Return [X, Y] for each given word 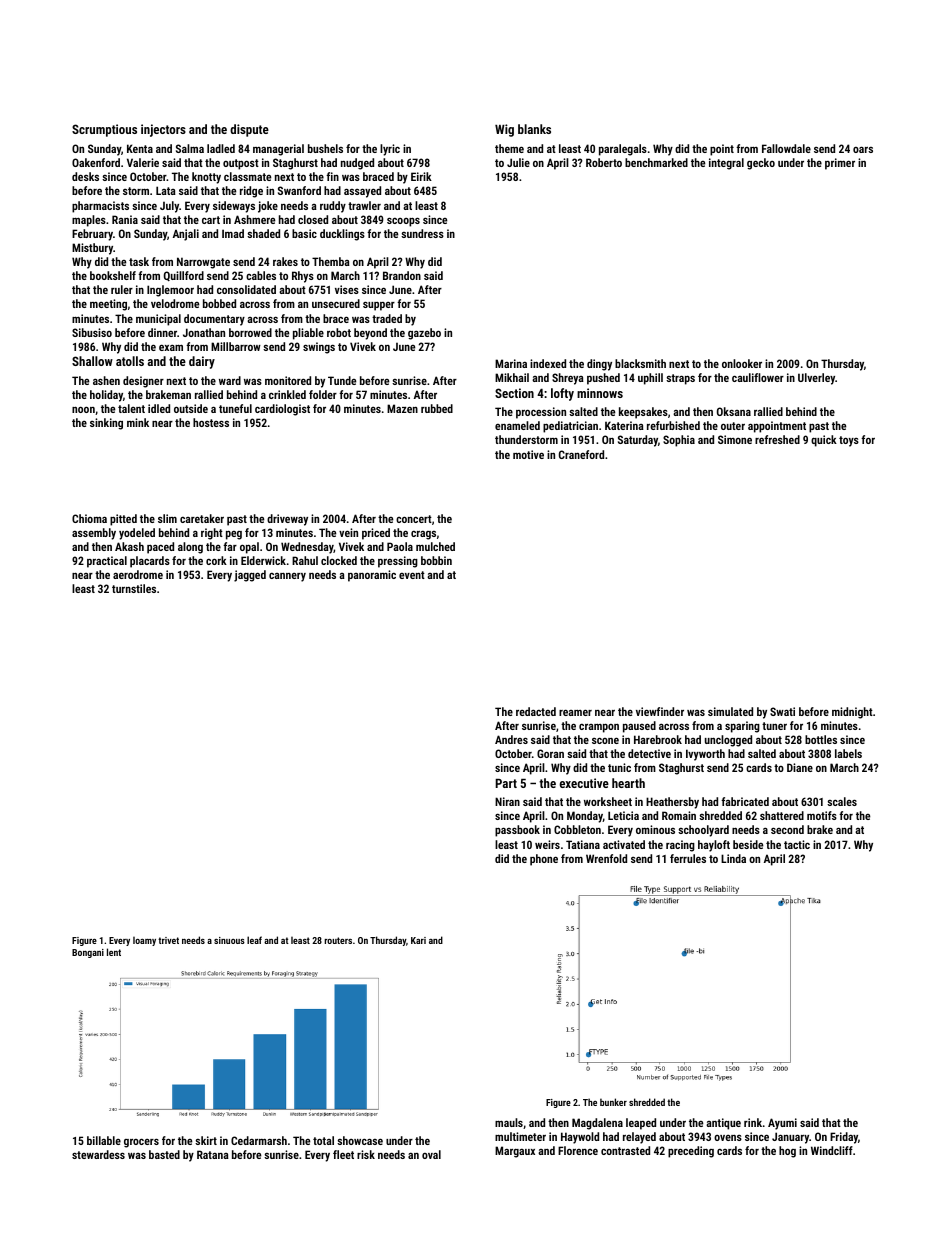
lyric [390, 150]
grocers [141, 1143]
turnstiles [134, 588]
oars [863, 149]
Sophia [679, 441]
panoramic [372, 576]
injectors [163, 130]
